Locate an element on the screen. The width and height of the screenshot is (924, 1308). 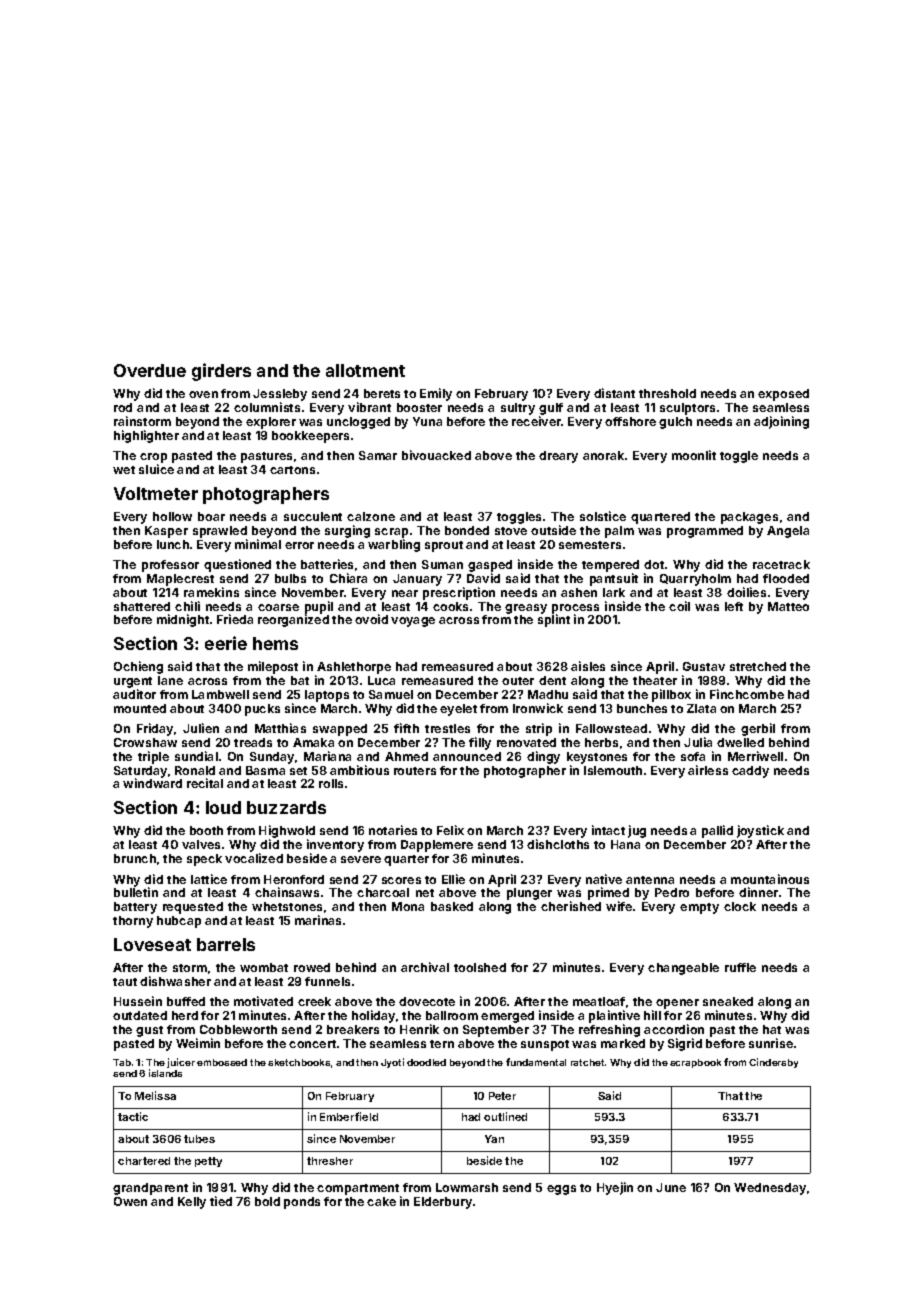
exposed is located at coordinates (783, 395).
